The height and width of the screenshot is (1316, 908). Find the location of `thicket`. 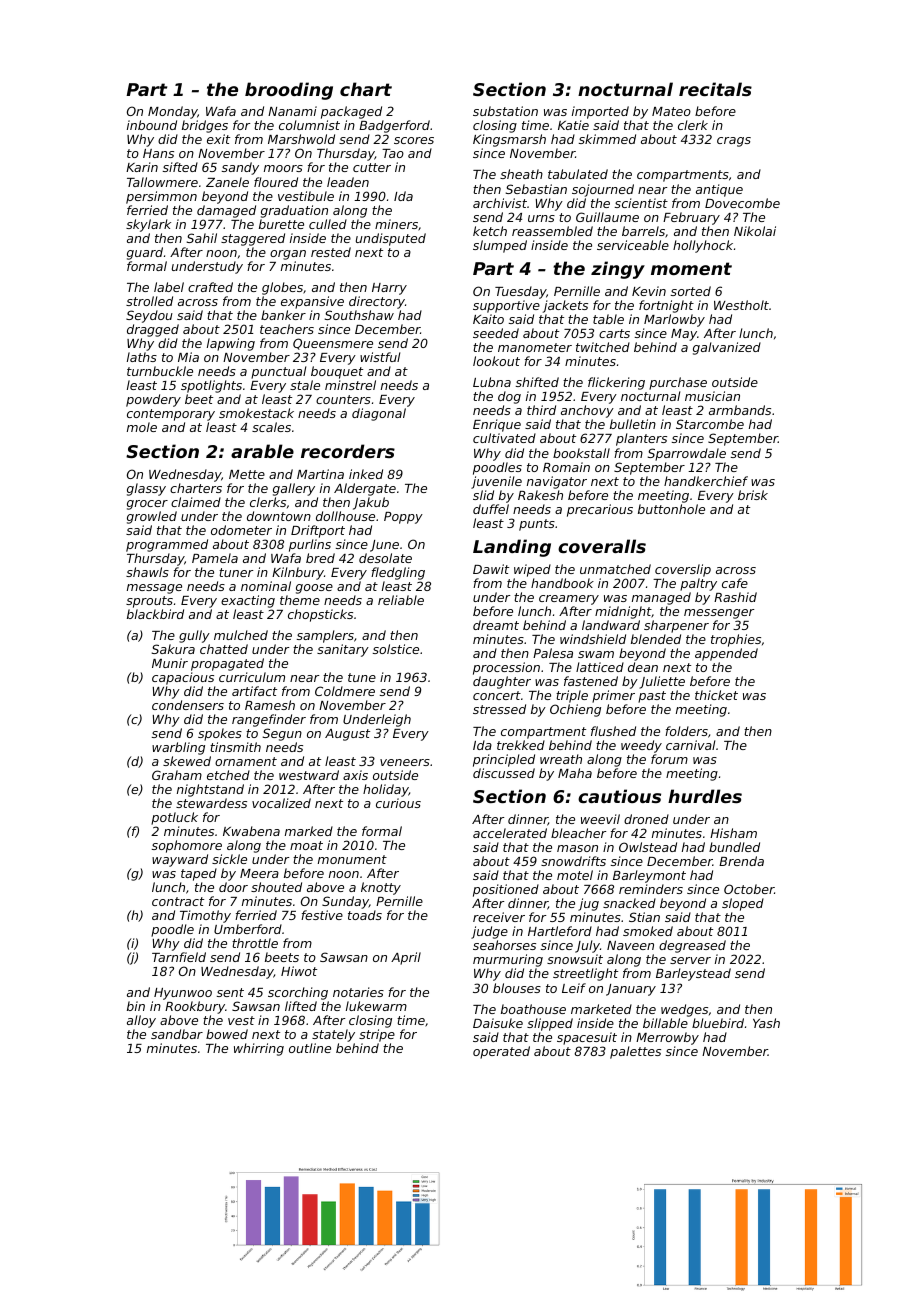

thicket is located at coordinates (716, 695).
